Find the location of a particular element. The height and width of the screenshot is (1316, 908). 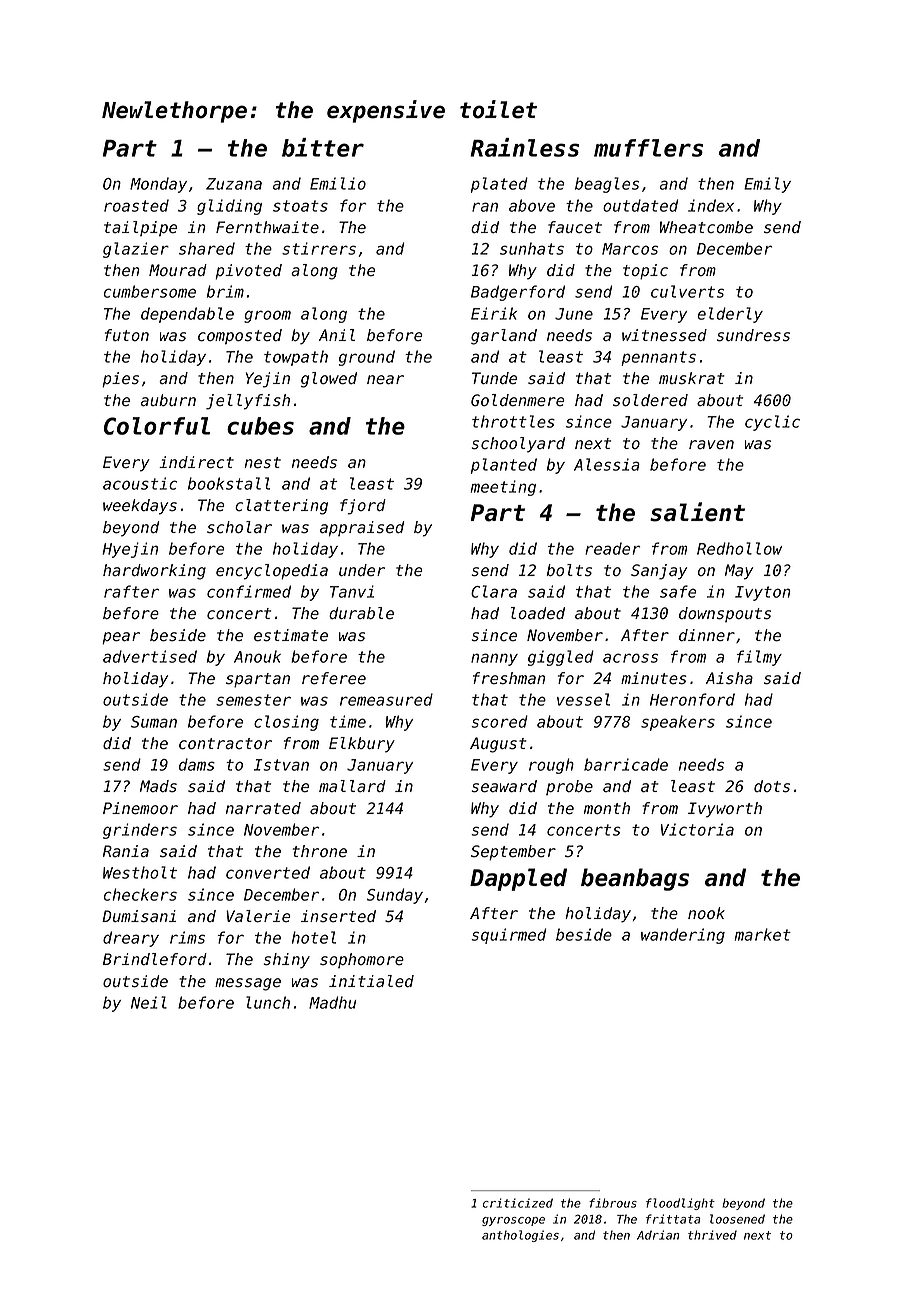

squirmed is located at coordinates (508, 936).
